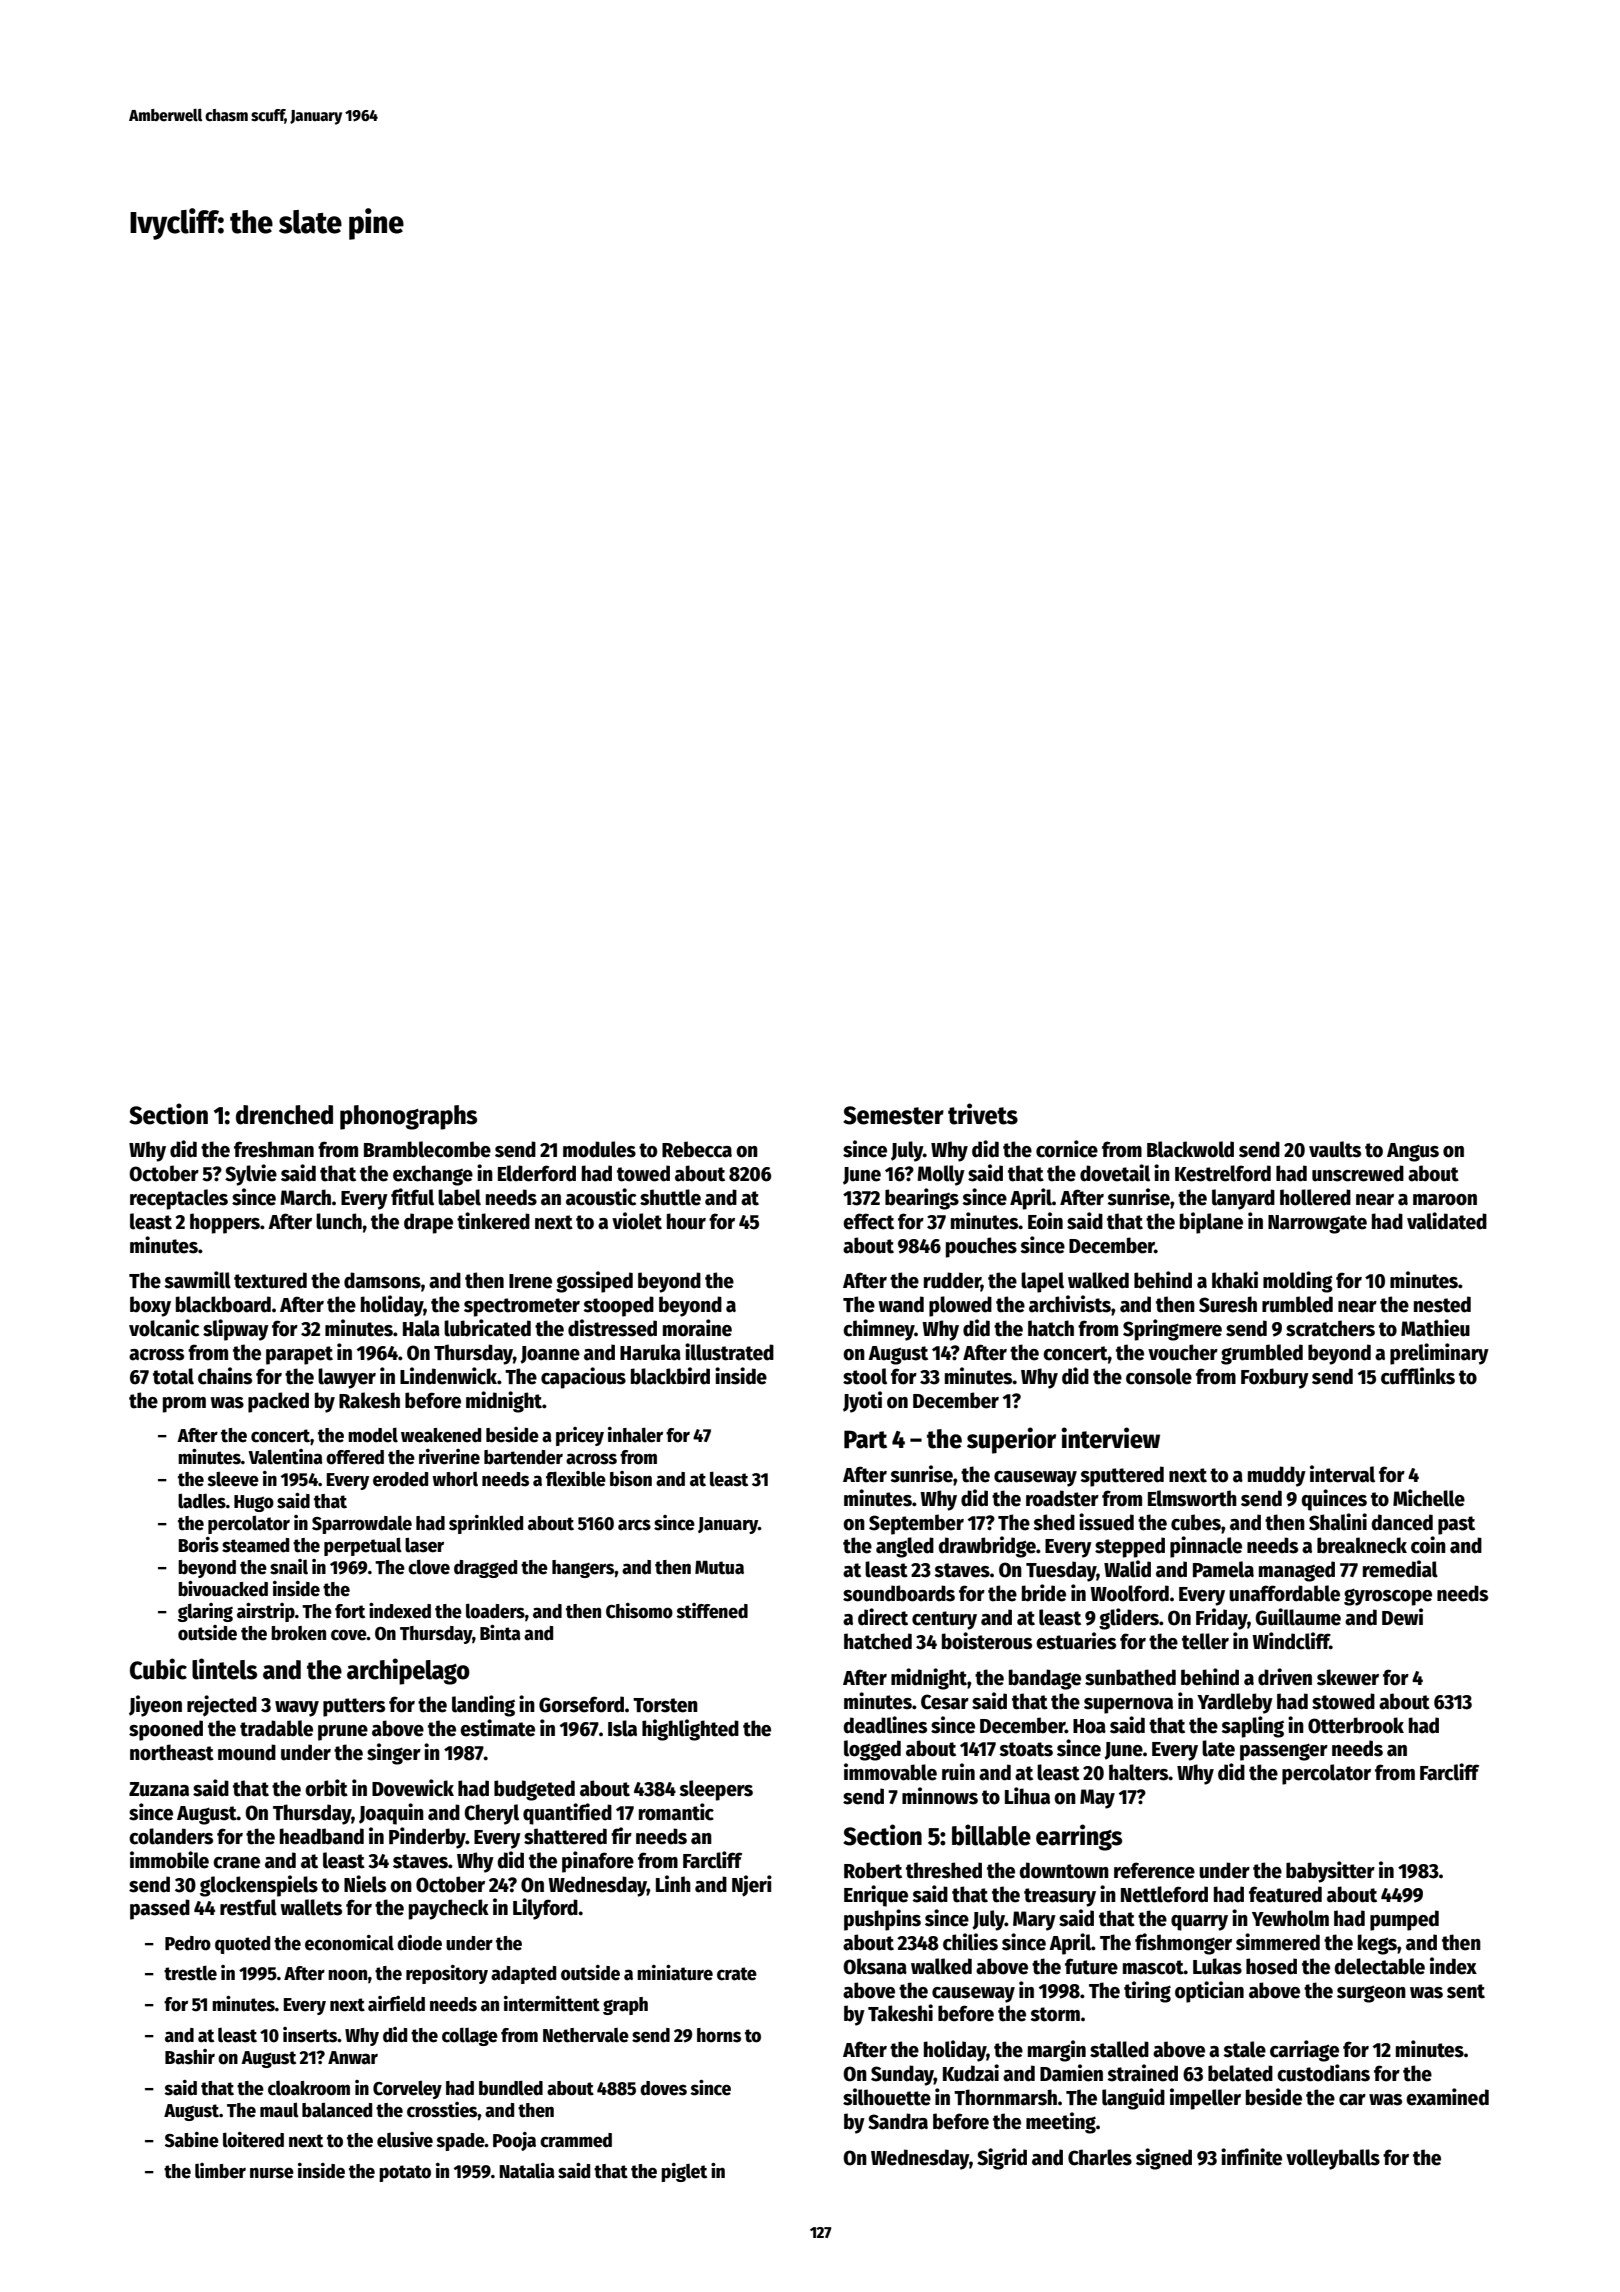 This image has width=1620, height=2292. I want to click on Bramblecombe, so click(427, 1149).
